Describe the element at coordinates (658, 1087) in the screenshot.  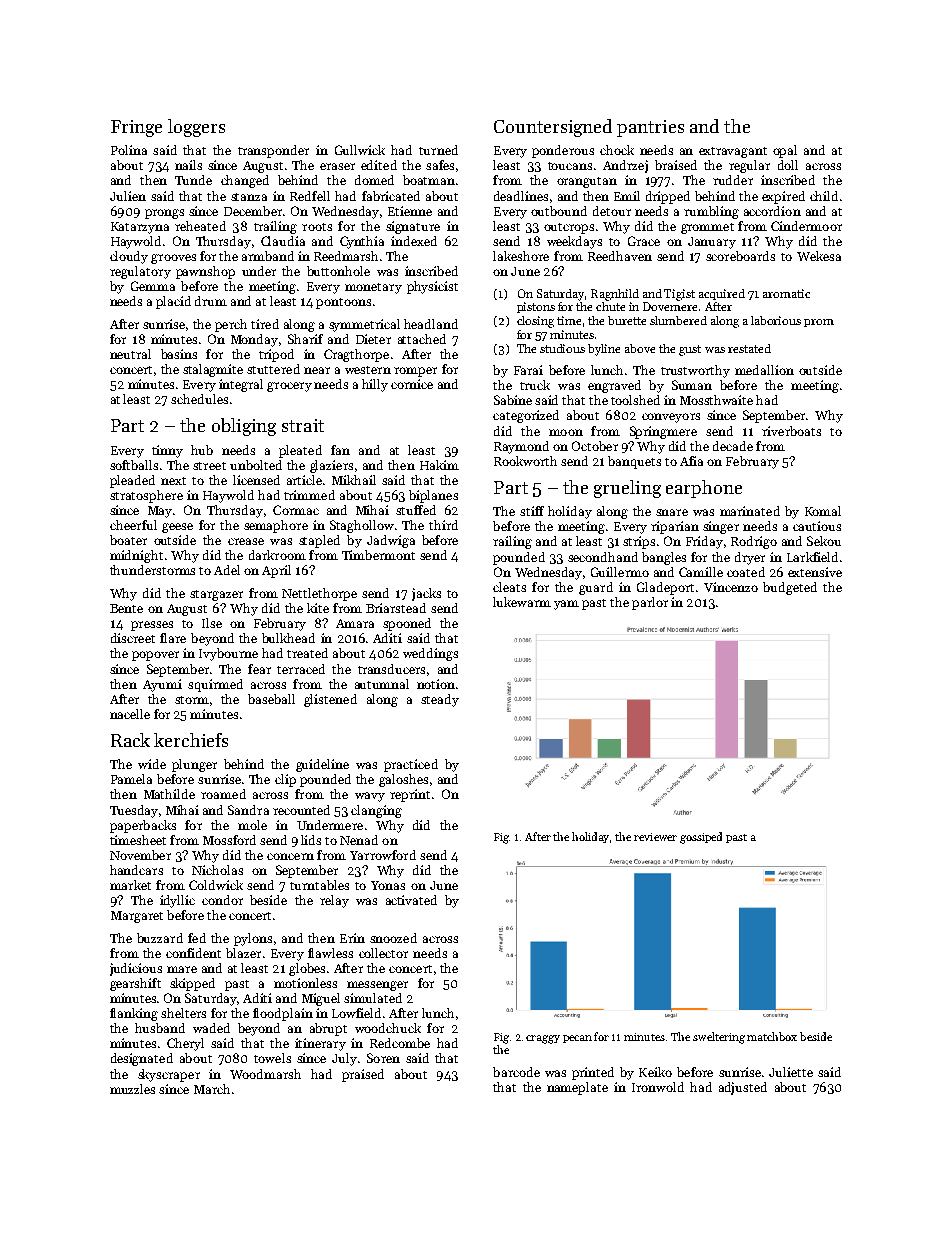
I see `Ironwold` at that location.
